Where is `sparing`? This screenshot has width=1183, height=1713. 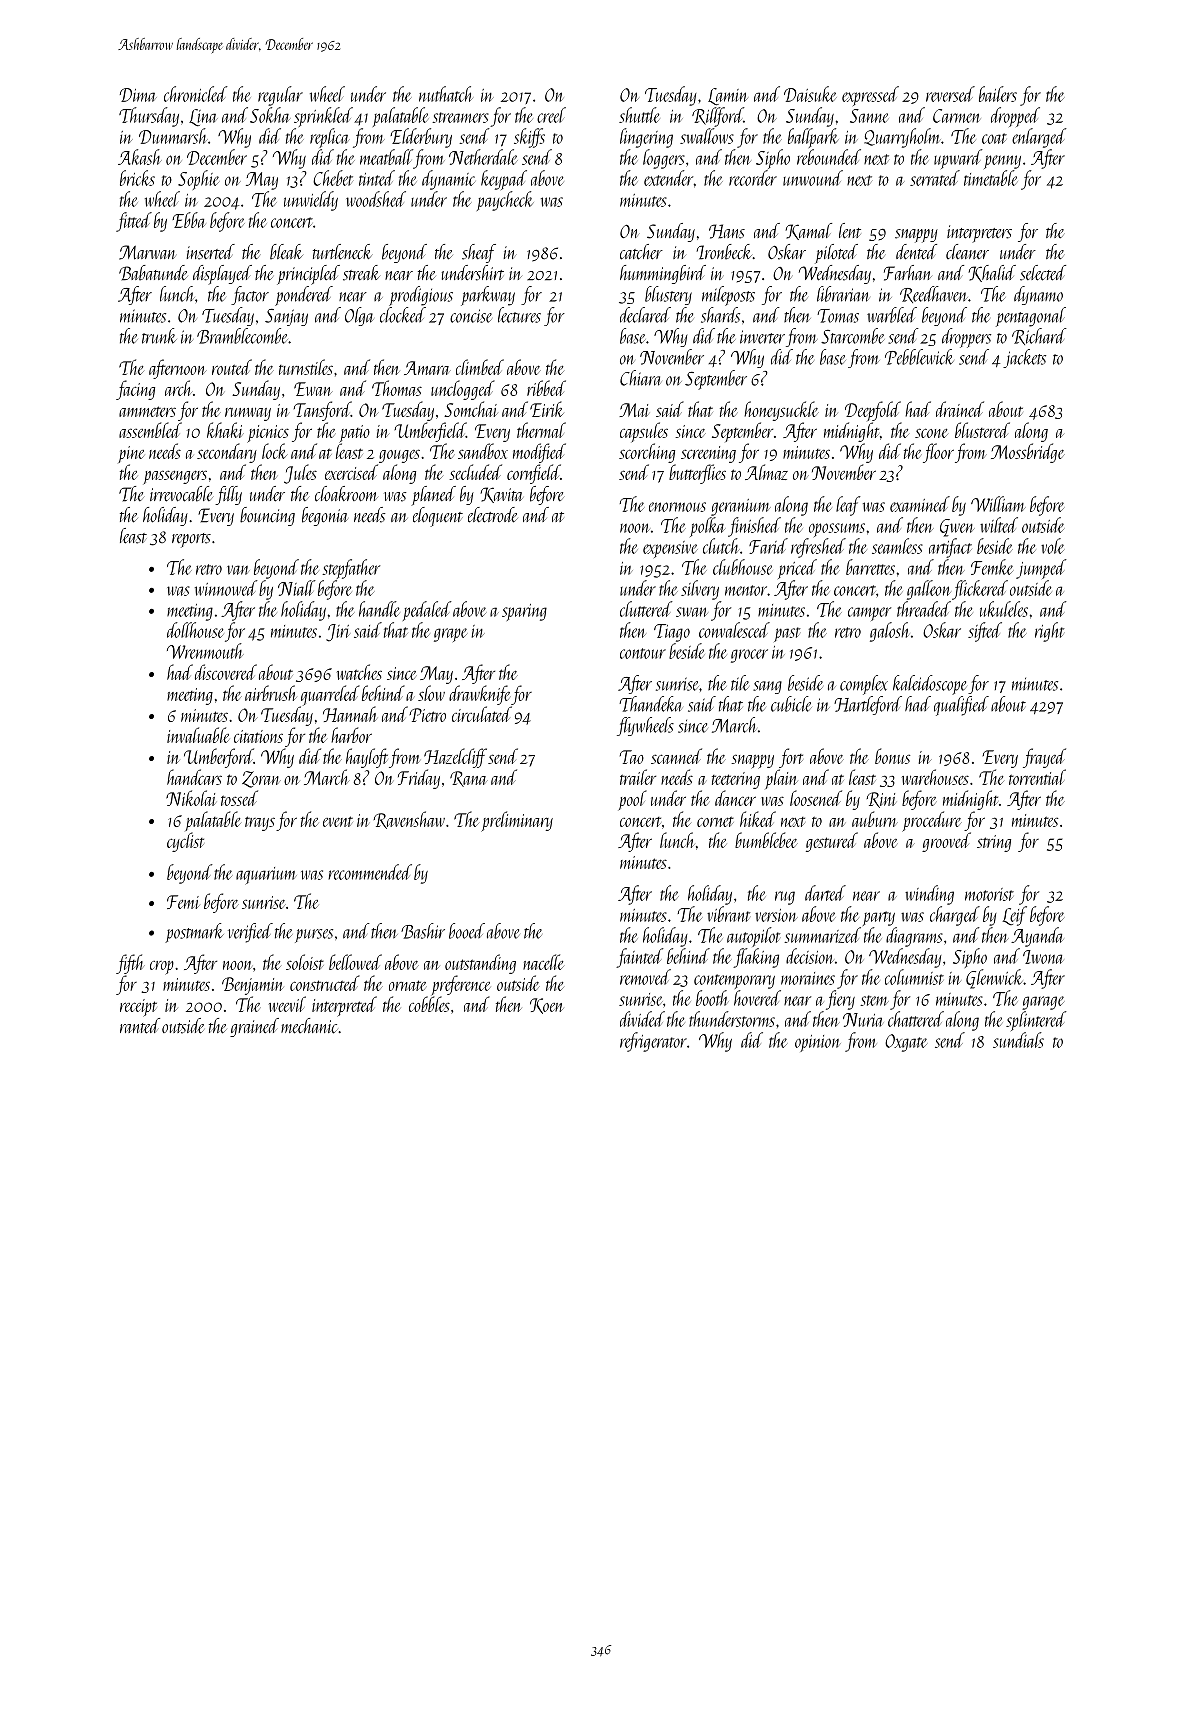 sparing is located at coordinates (524, 612).
